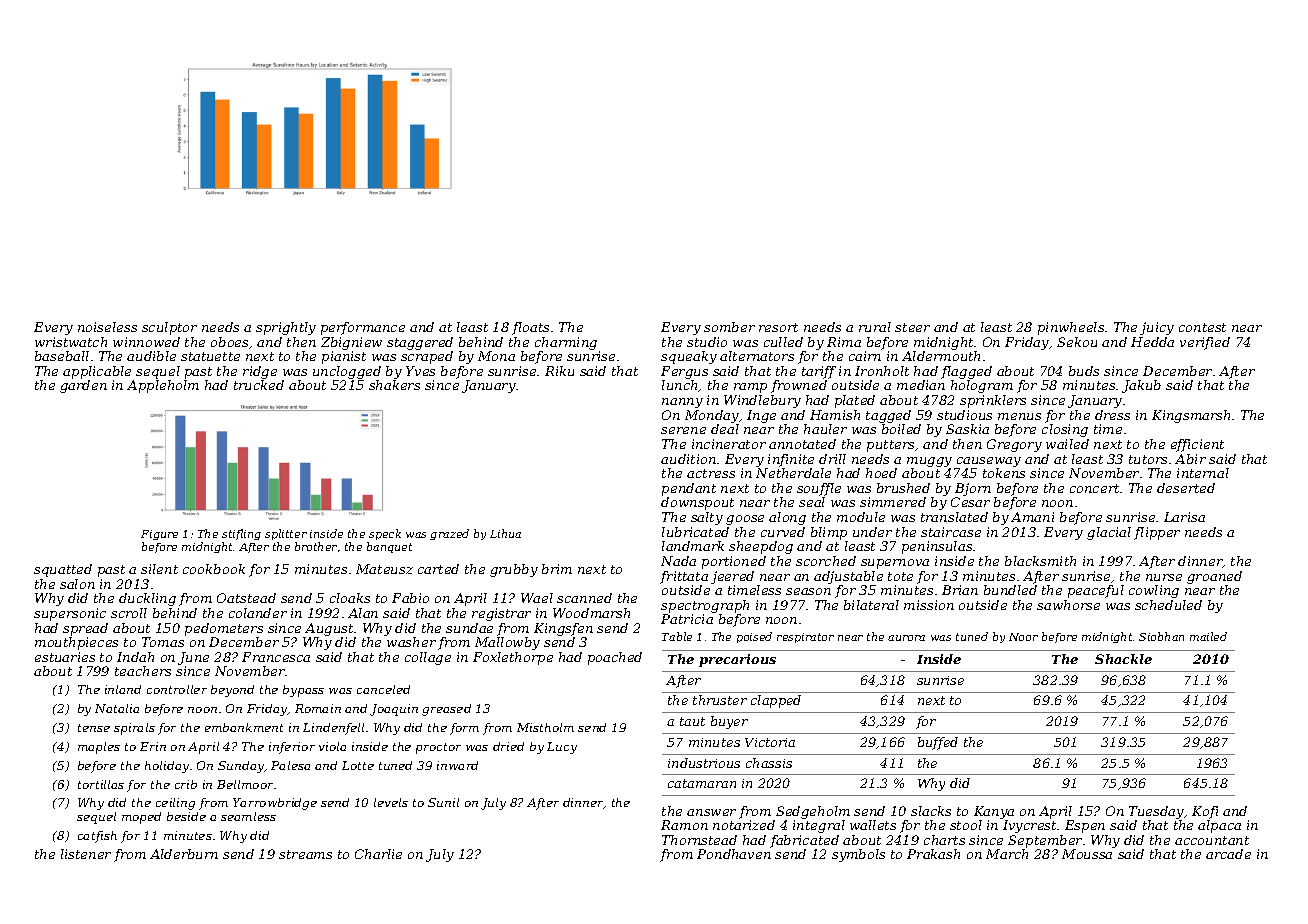 Image resolution: width=1308 pixels, height=924 pixels. I want to click on sprightly, so click(286, 328).
